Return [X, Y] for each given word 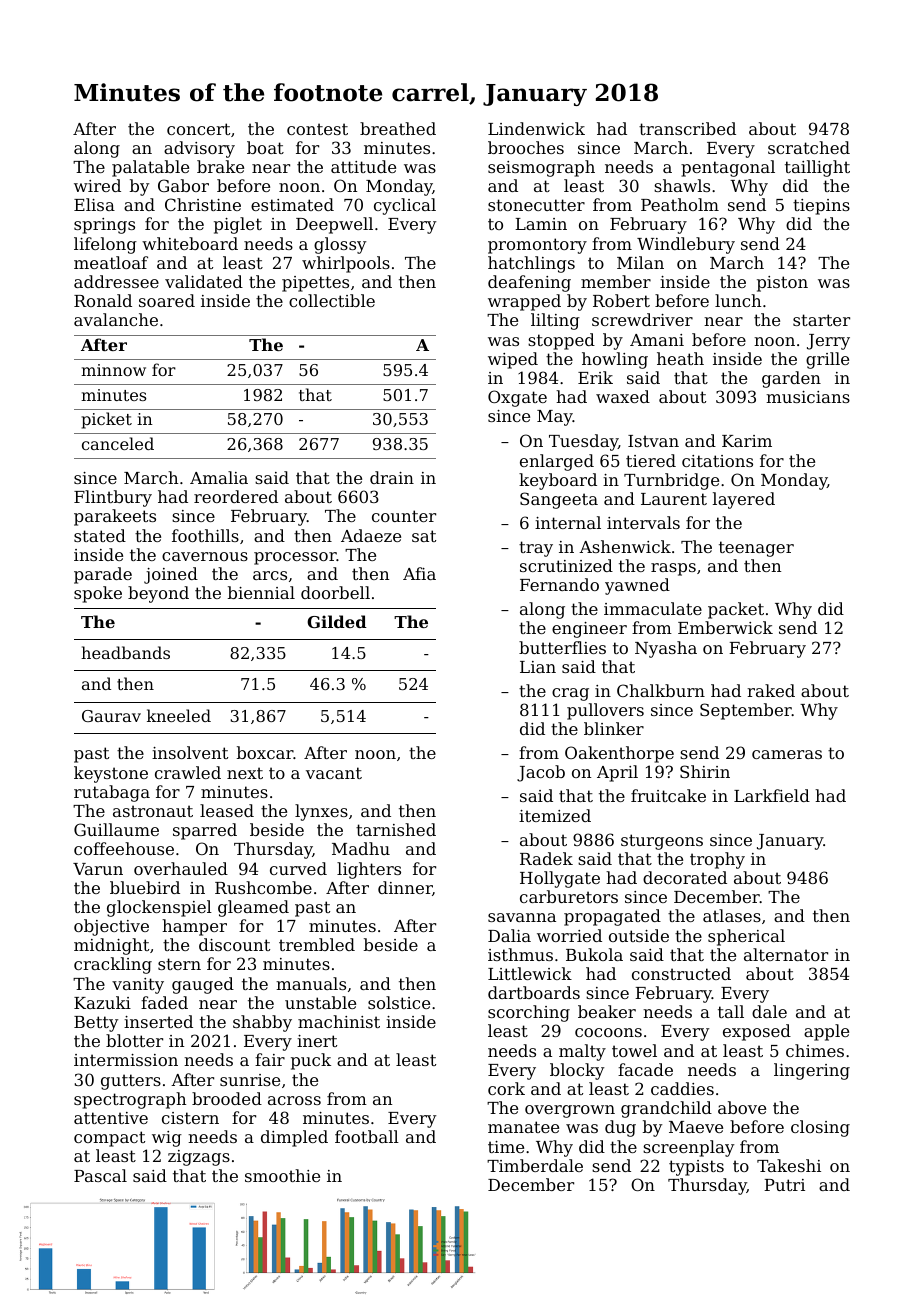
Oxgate [517, 398]
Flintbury [113, 498]
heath [680, 358]
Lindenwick [536, 128]
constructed [681, 973]
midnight [111, 946]
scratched [809, 147]
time [506, 1147]
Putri [784, 1185]
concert [198, 129]
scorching [529, 1013]
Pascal [100, 1175]
